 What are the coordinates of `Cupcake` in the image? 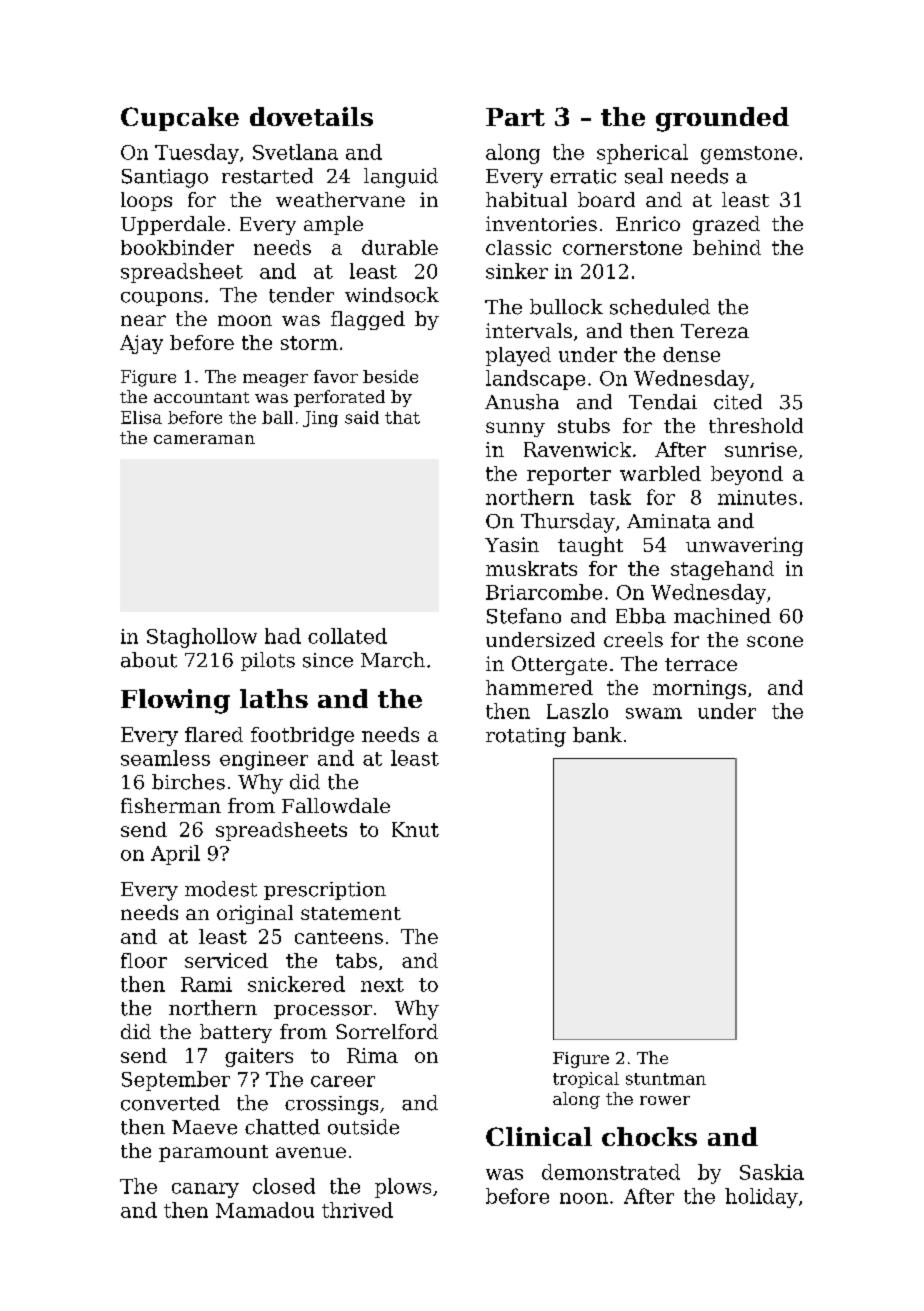 It's located at (180, 119).
